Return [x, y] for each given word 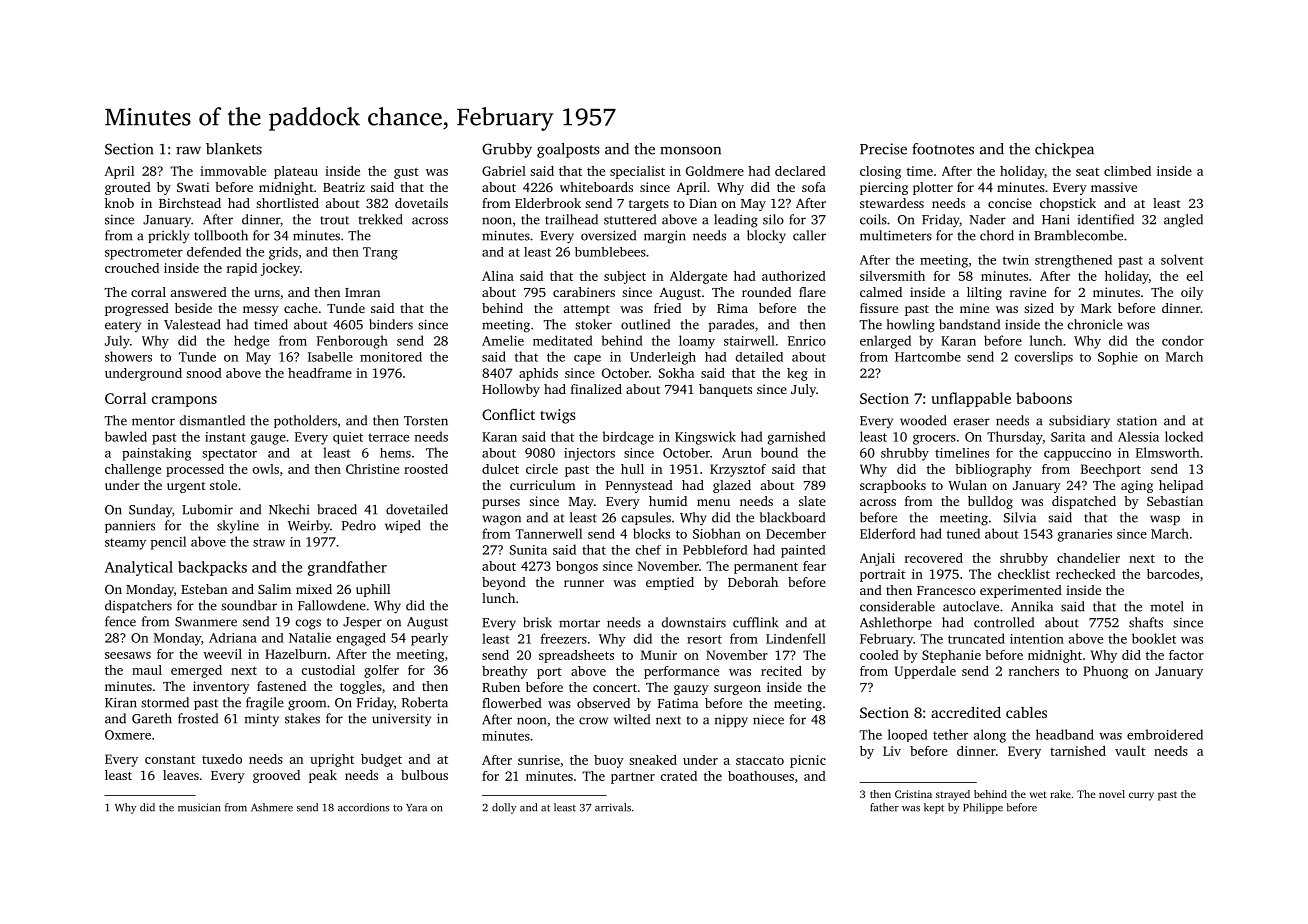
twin [1016, 260]
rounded [766, 292]
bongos [577, 567]
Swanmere [206, 622]
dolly [504, 808]
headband [1065, 734]
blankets [234, 149]
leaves [181, 775]
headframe [320, 373]
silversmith [892, 276]
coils [873, 219]
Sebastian [1175, 501]
